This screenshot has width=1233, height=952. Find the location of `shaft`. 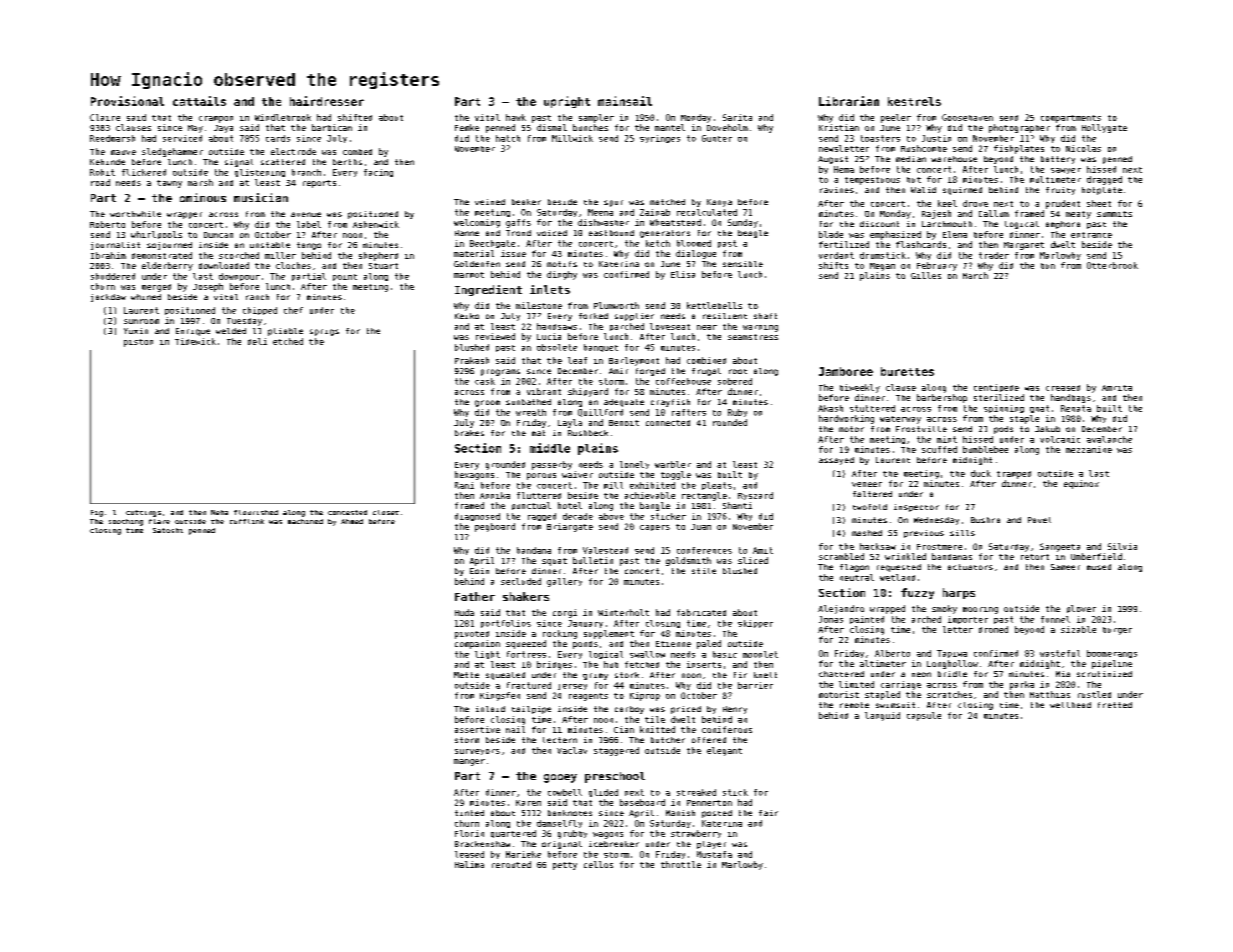

shaft is located at coordinates (765, 316).
